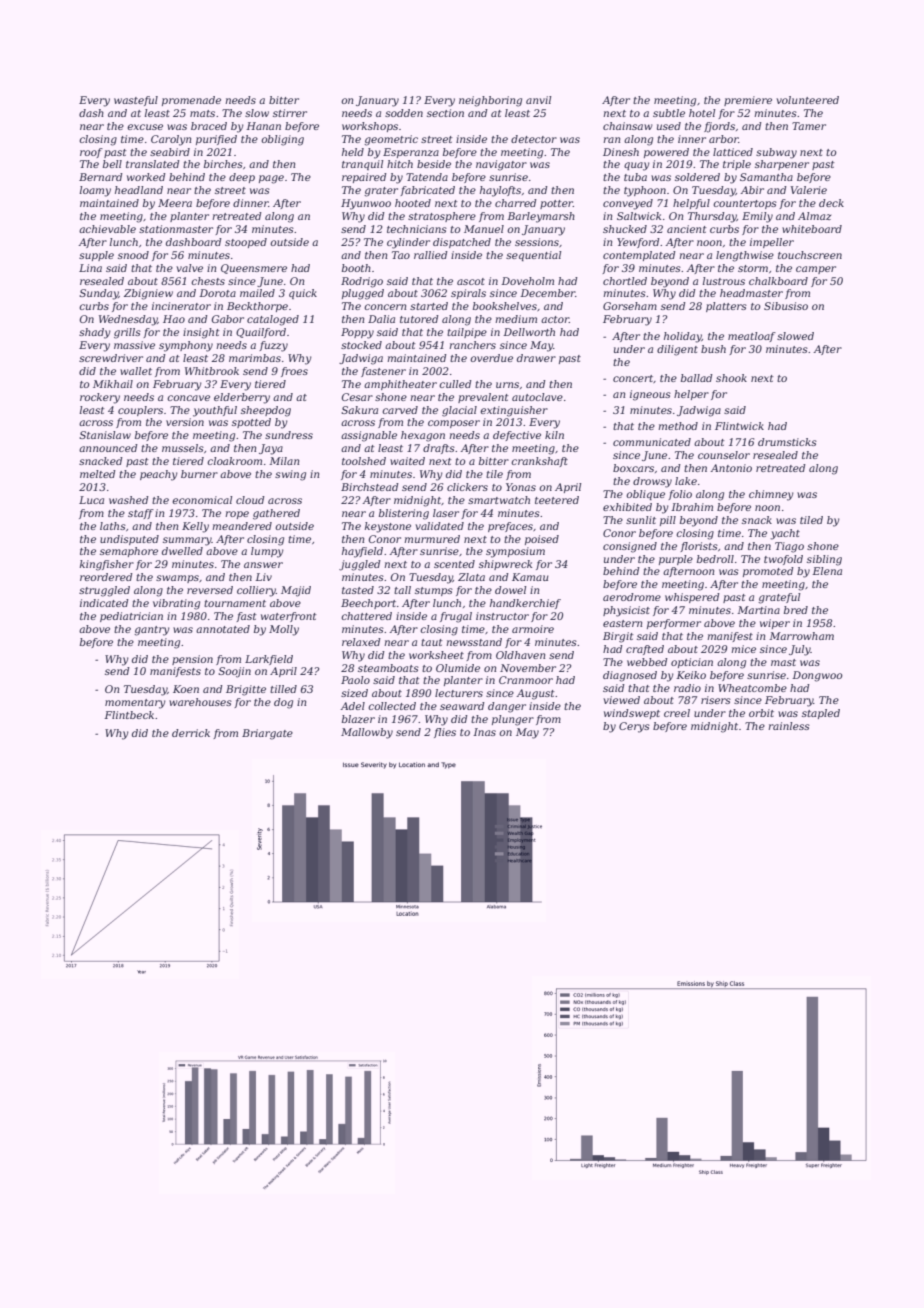 The image size is (924, 1308). What do you see at coordinates (191, 101) in the screenshot?
I see `promenade` at bounding box center [191, 101].
